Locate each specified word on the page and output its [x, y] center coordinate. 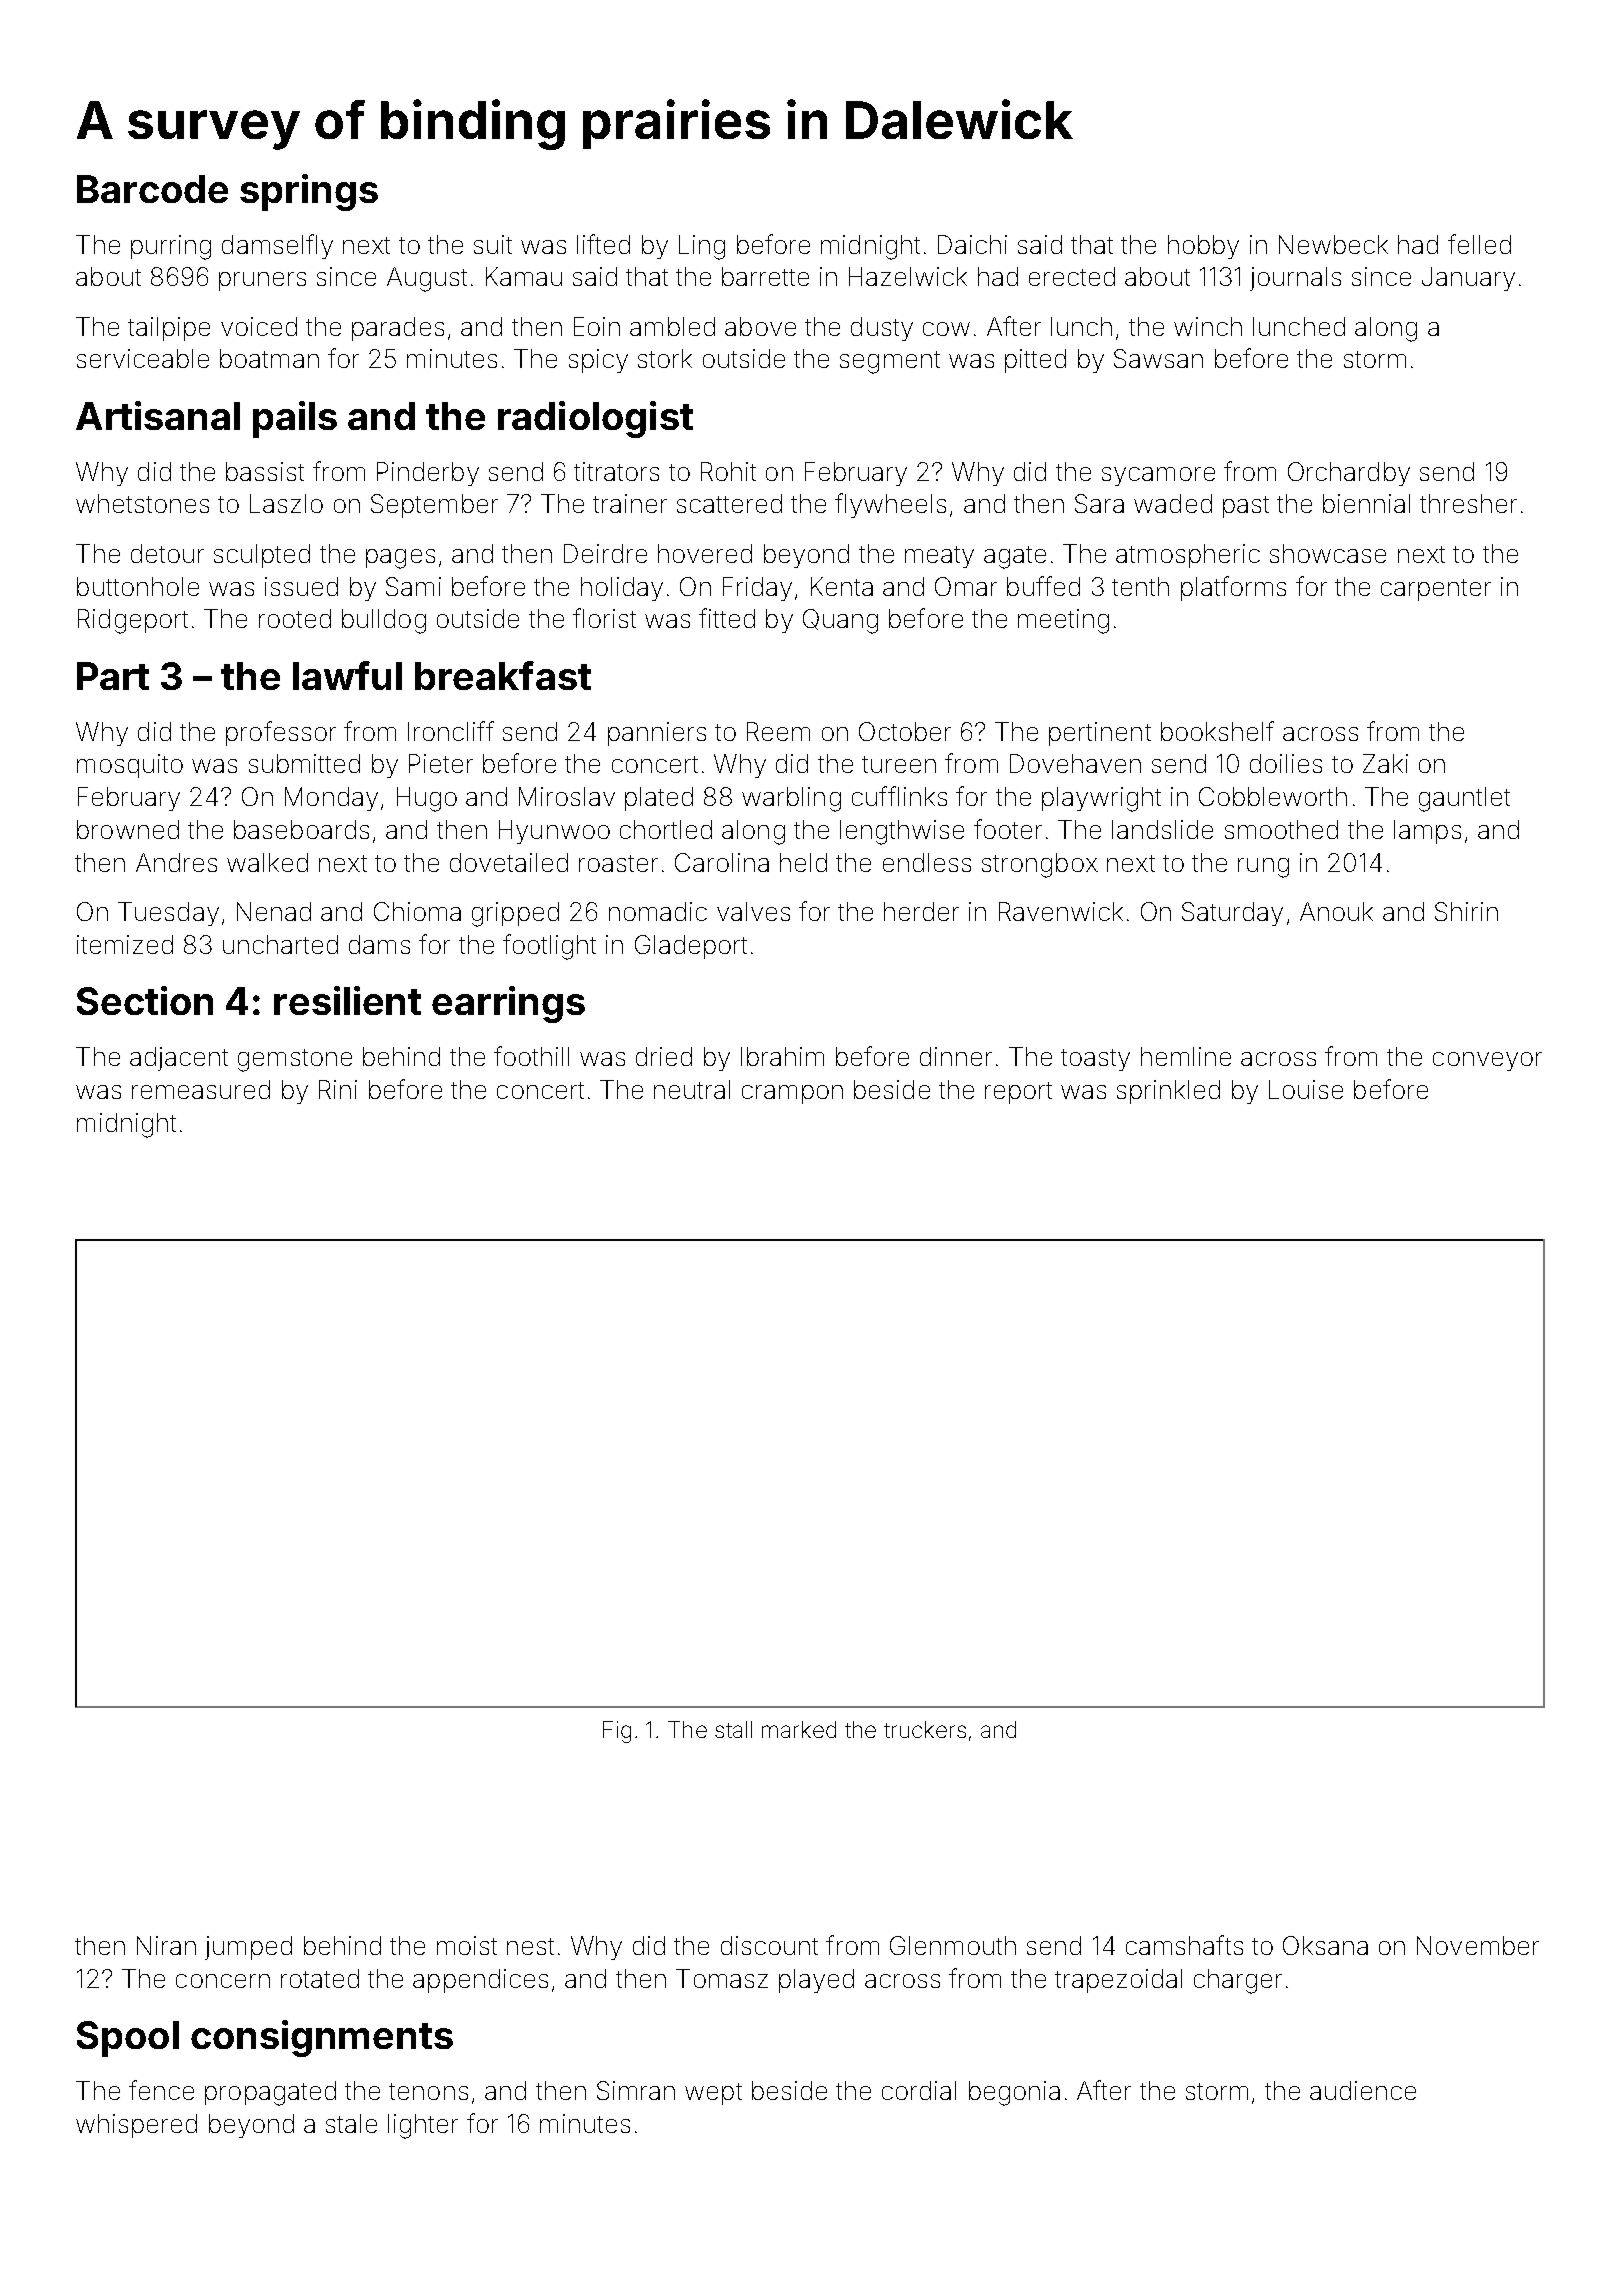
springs [309, 192]
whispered [136, 2126]
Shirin [1466, 911]
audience [1363, 2090]
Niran [166, 1945]
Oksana [1325, 1945]
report [1018, 1093]
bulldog [384, 621]
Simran [636, 2090]
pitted [1035, 361]
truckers [925, 1729]
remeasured [201, 1089]
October [905, 731]
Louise [1306, 1089]
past [1246, 507]
